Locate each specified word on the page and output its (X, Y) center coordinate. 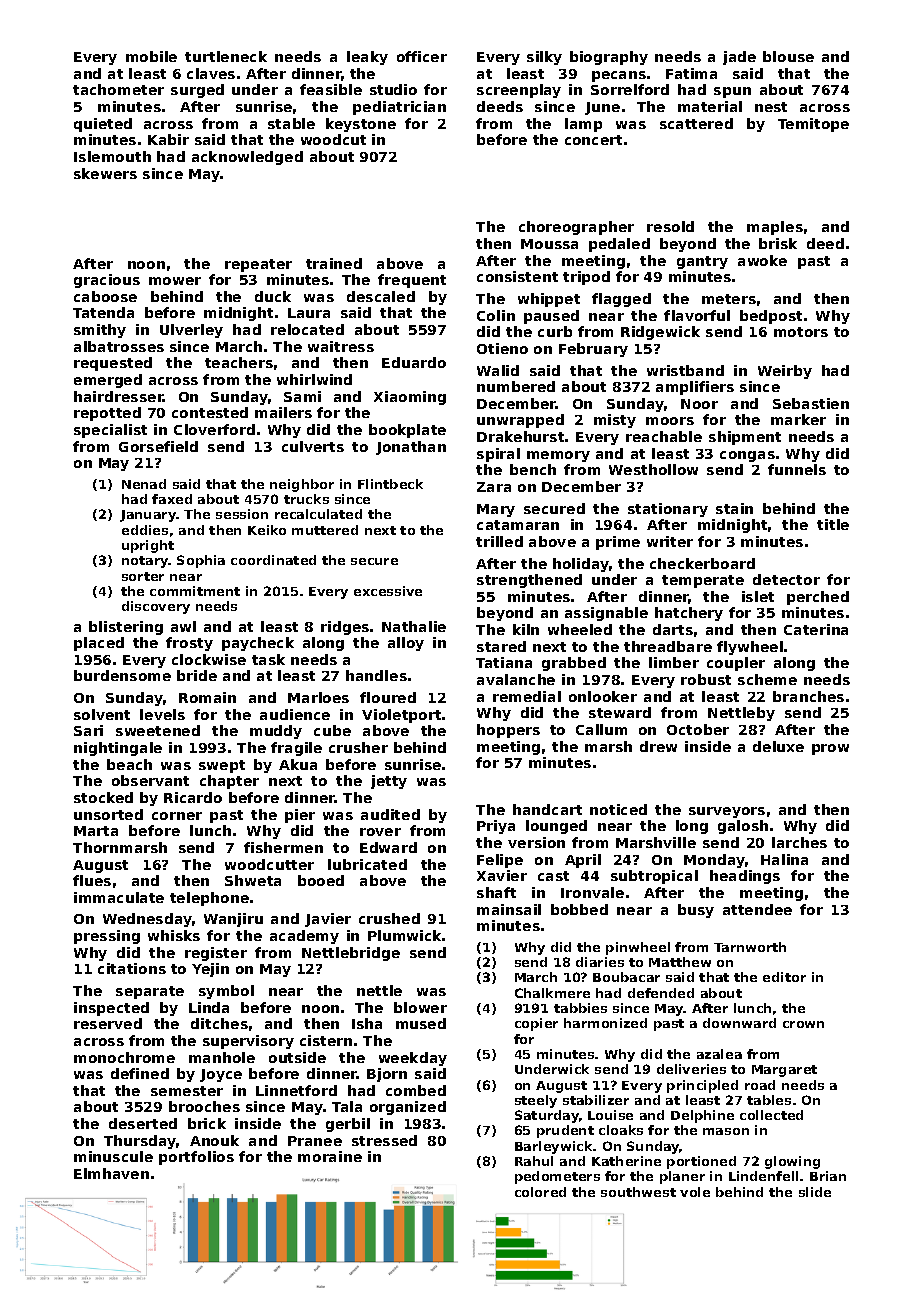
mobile (151, 56)
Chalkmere (552, 993)
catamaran (518, 525)
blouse (788, 56)
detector (786, 579)
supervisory (248, 1042)
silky (544, 58)
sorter (143, 576)
